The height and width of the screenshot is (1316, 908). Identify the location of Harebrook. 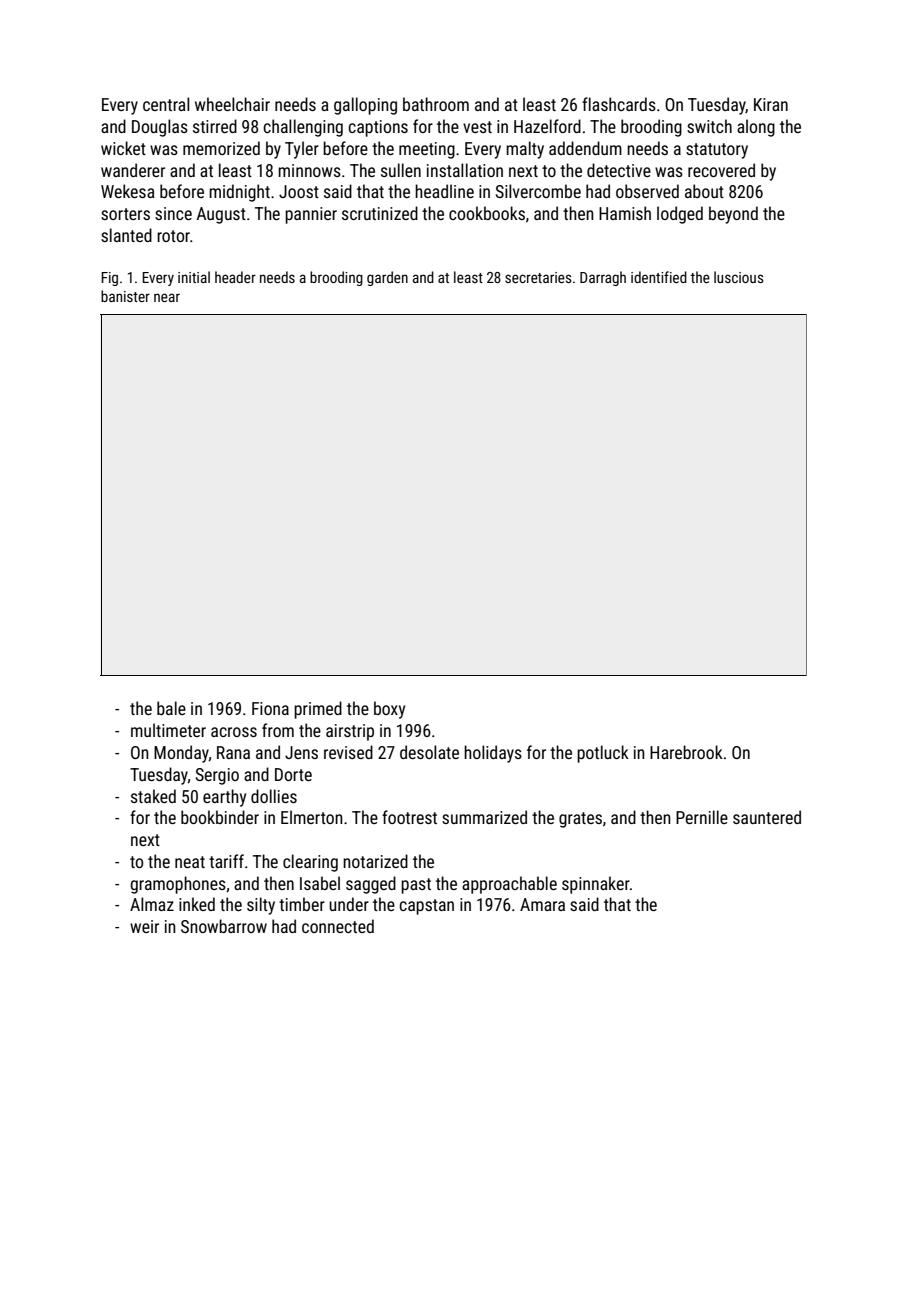
(686, 752).
